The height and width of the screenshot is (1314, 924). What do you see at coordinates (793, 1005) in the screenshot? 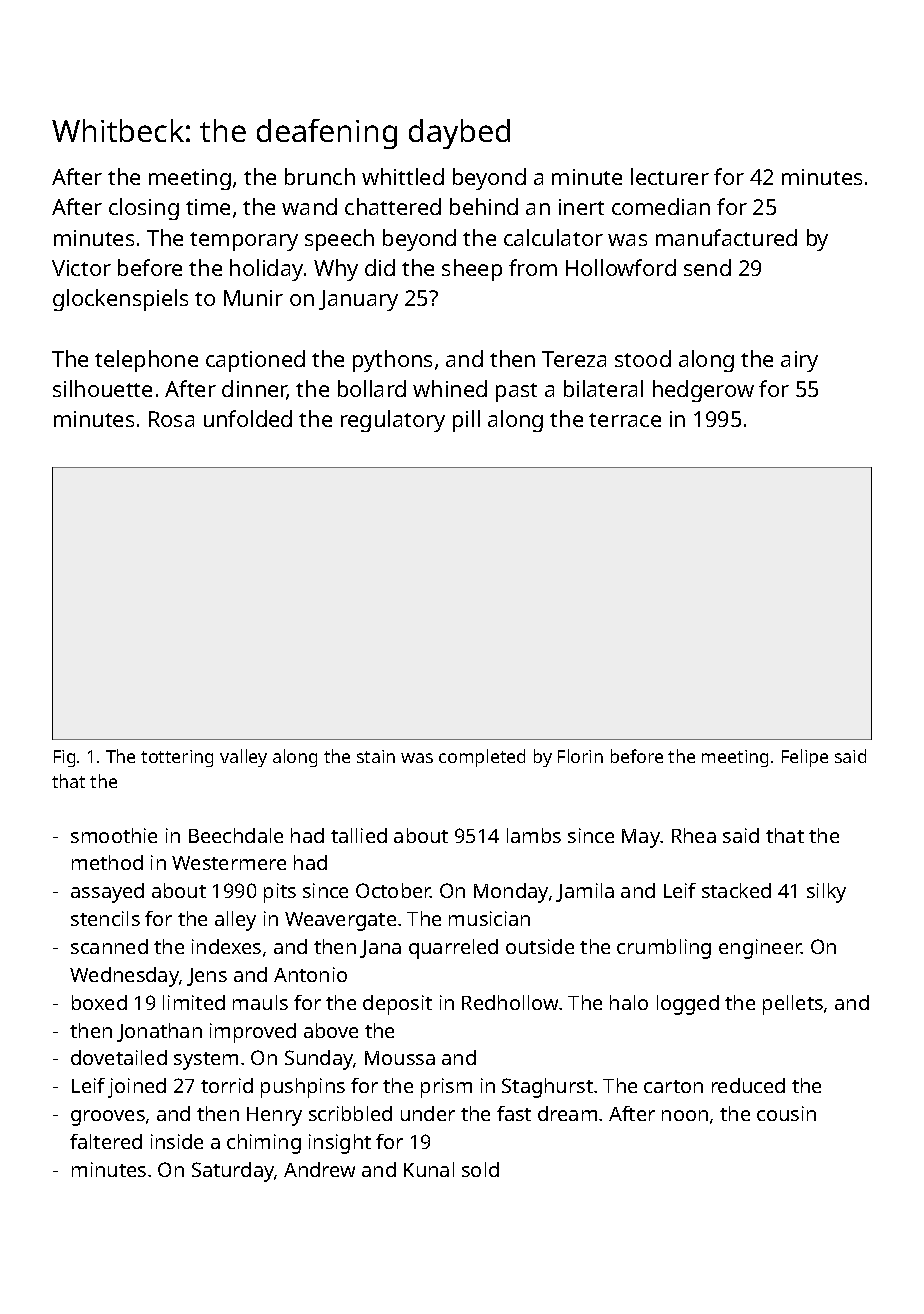
I see `pellets` at bounding box center [793, 1005].
